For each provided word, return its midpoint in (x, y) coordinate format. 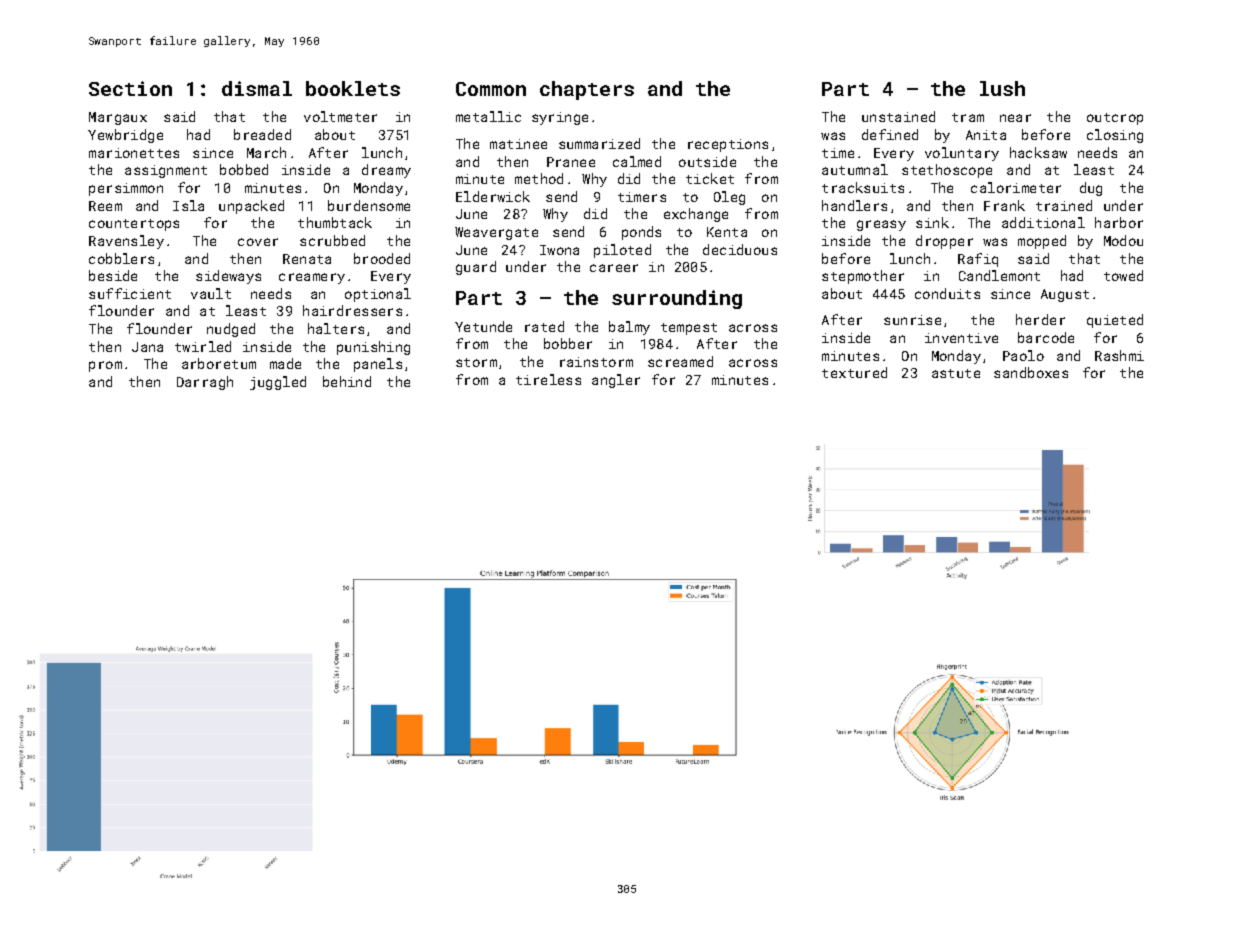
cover (258, 242)
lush (1002, 88)
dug (1091, 189)
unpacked (251, 207)
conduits (947, 293)
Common (491, 89)
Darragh (205, 383)
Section (130, 88)
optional (378, 295)
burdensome (369, 205)
